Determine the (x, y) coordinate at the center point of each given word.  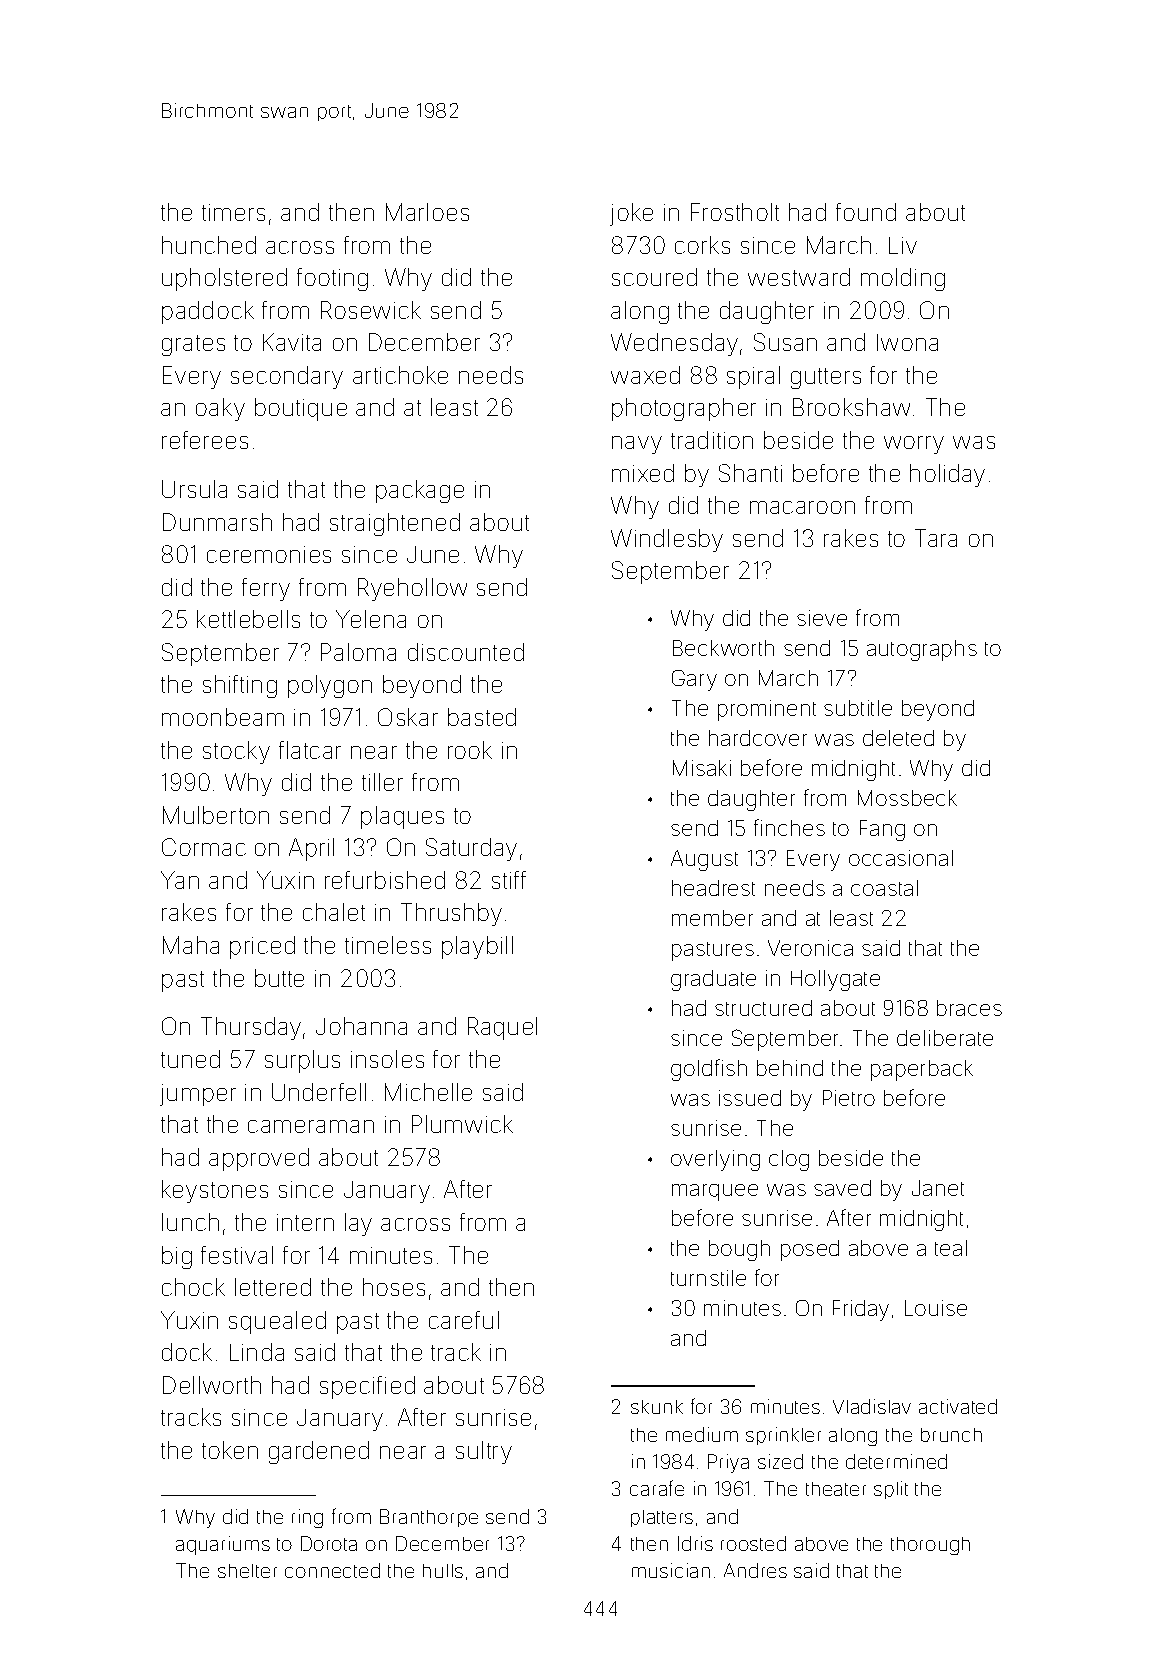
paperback (922, 1070)
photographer (684, 409)
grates (193, 345)
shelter (247, 1571)
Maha (191, 945)
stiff (509, 880)
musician (671, 1570)
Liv (903, 245)
